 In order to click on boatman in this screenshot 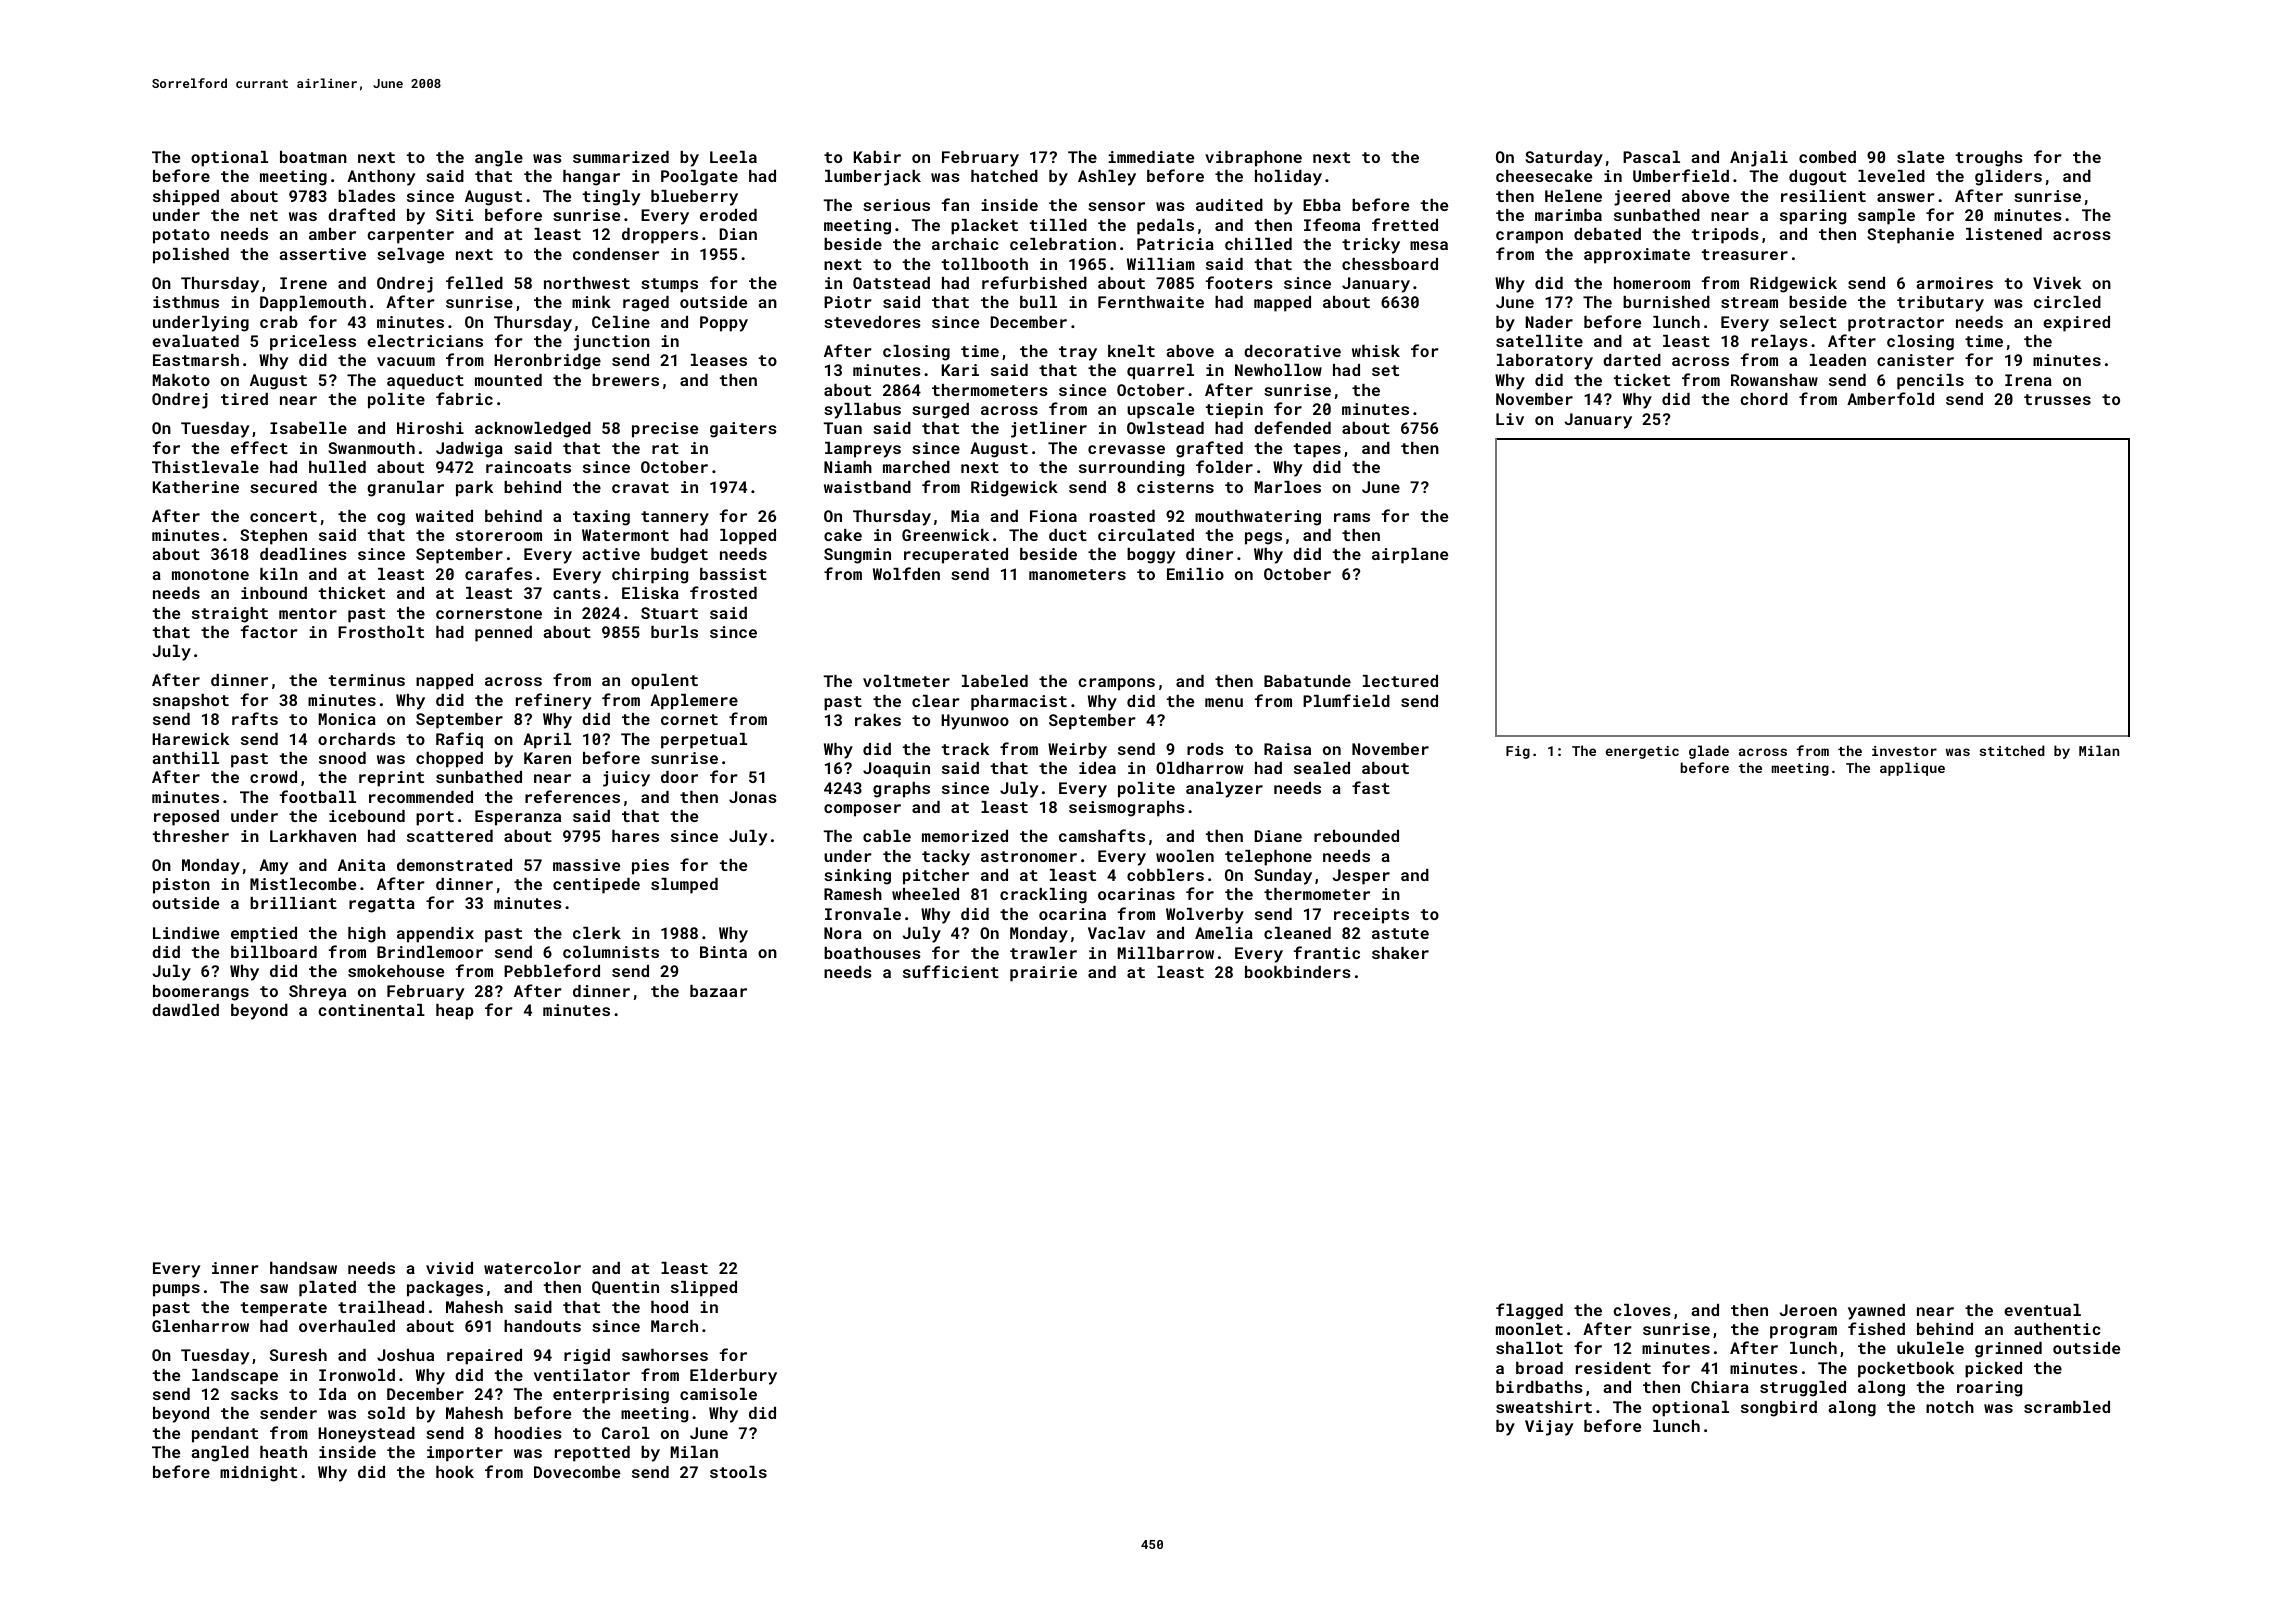, I will do `click(313, 157)`.
